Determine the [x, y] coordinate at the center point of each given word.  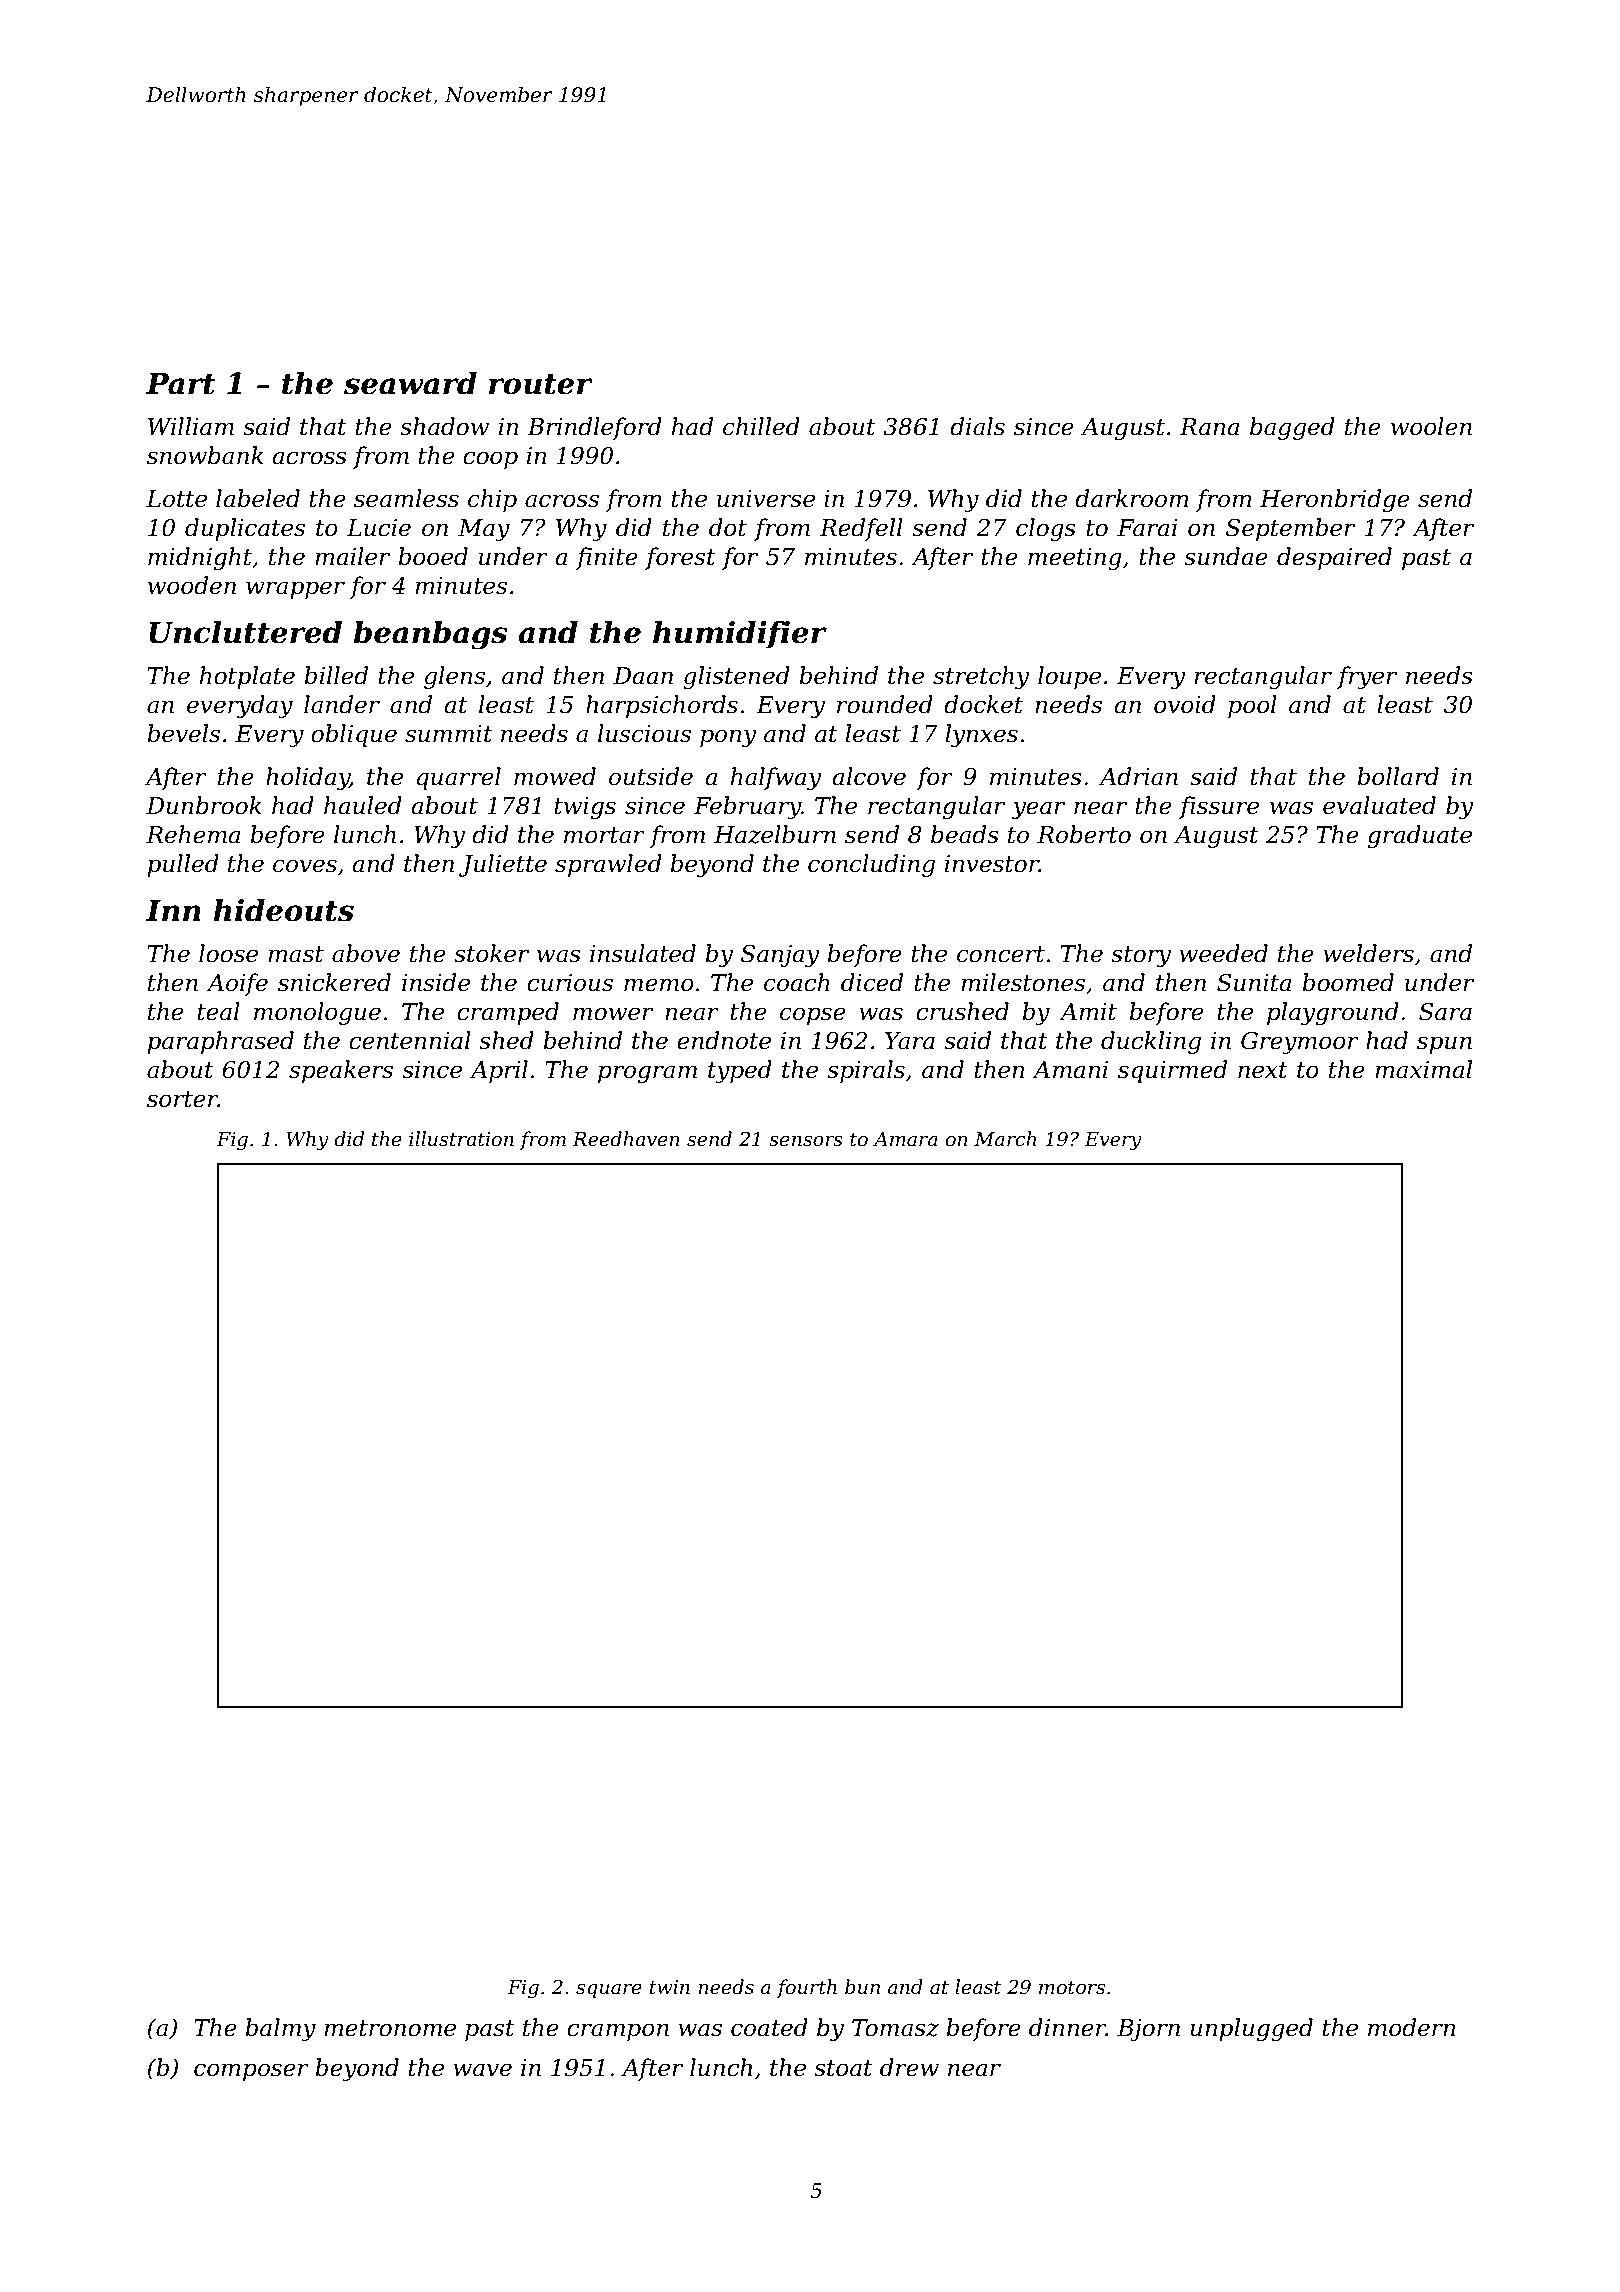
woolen [1431, 426]
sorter [182, 1099]
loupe [1069, 677]
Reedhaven [626, 1139]
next [1263, 1070]
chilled [761, 426]
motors [1072, 1988]
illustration [461, 1139]
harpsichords [662, 706]
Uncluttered [245, 632]
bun [862, 1986]
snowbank [205, 455]
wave [482, 2070]
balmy [280, 2029]
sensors [806, 1141]
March [1005, 1139]
